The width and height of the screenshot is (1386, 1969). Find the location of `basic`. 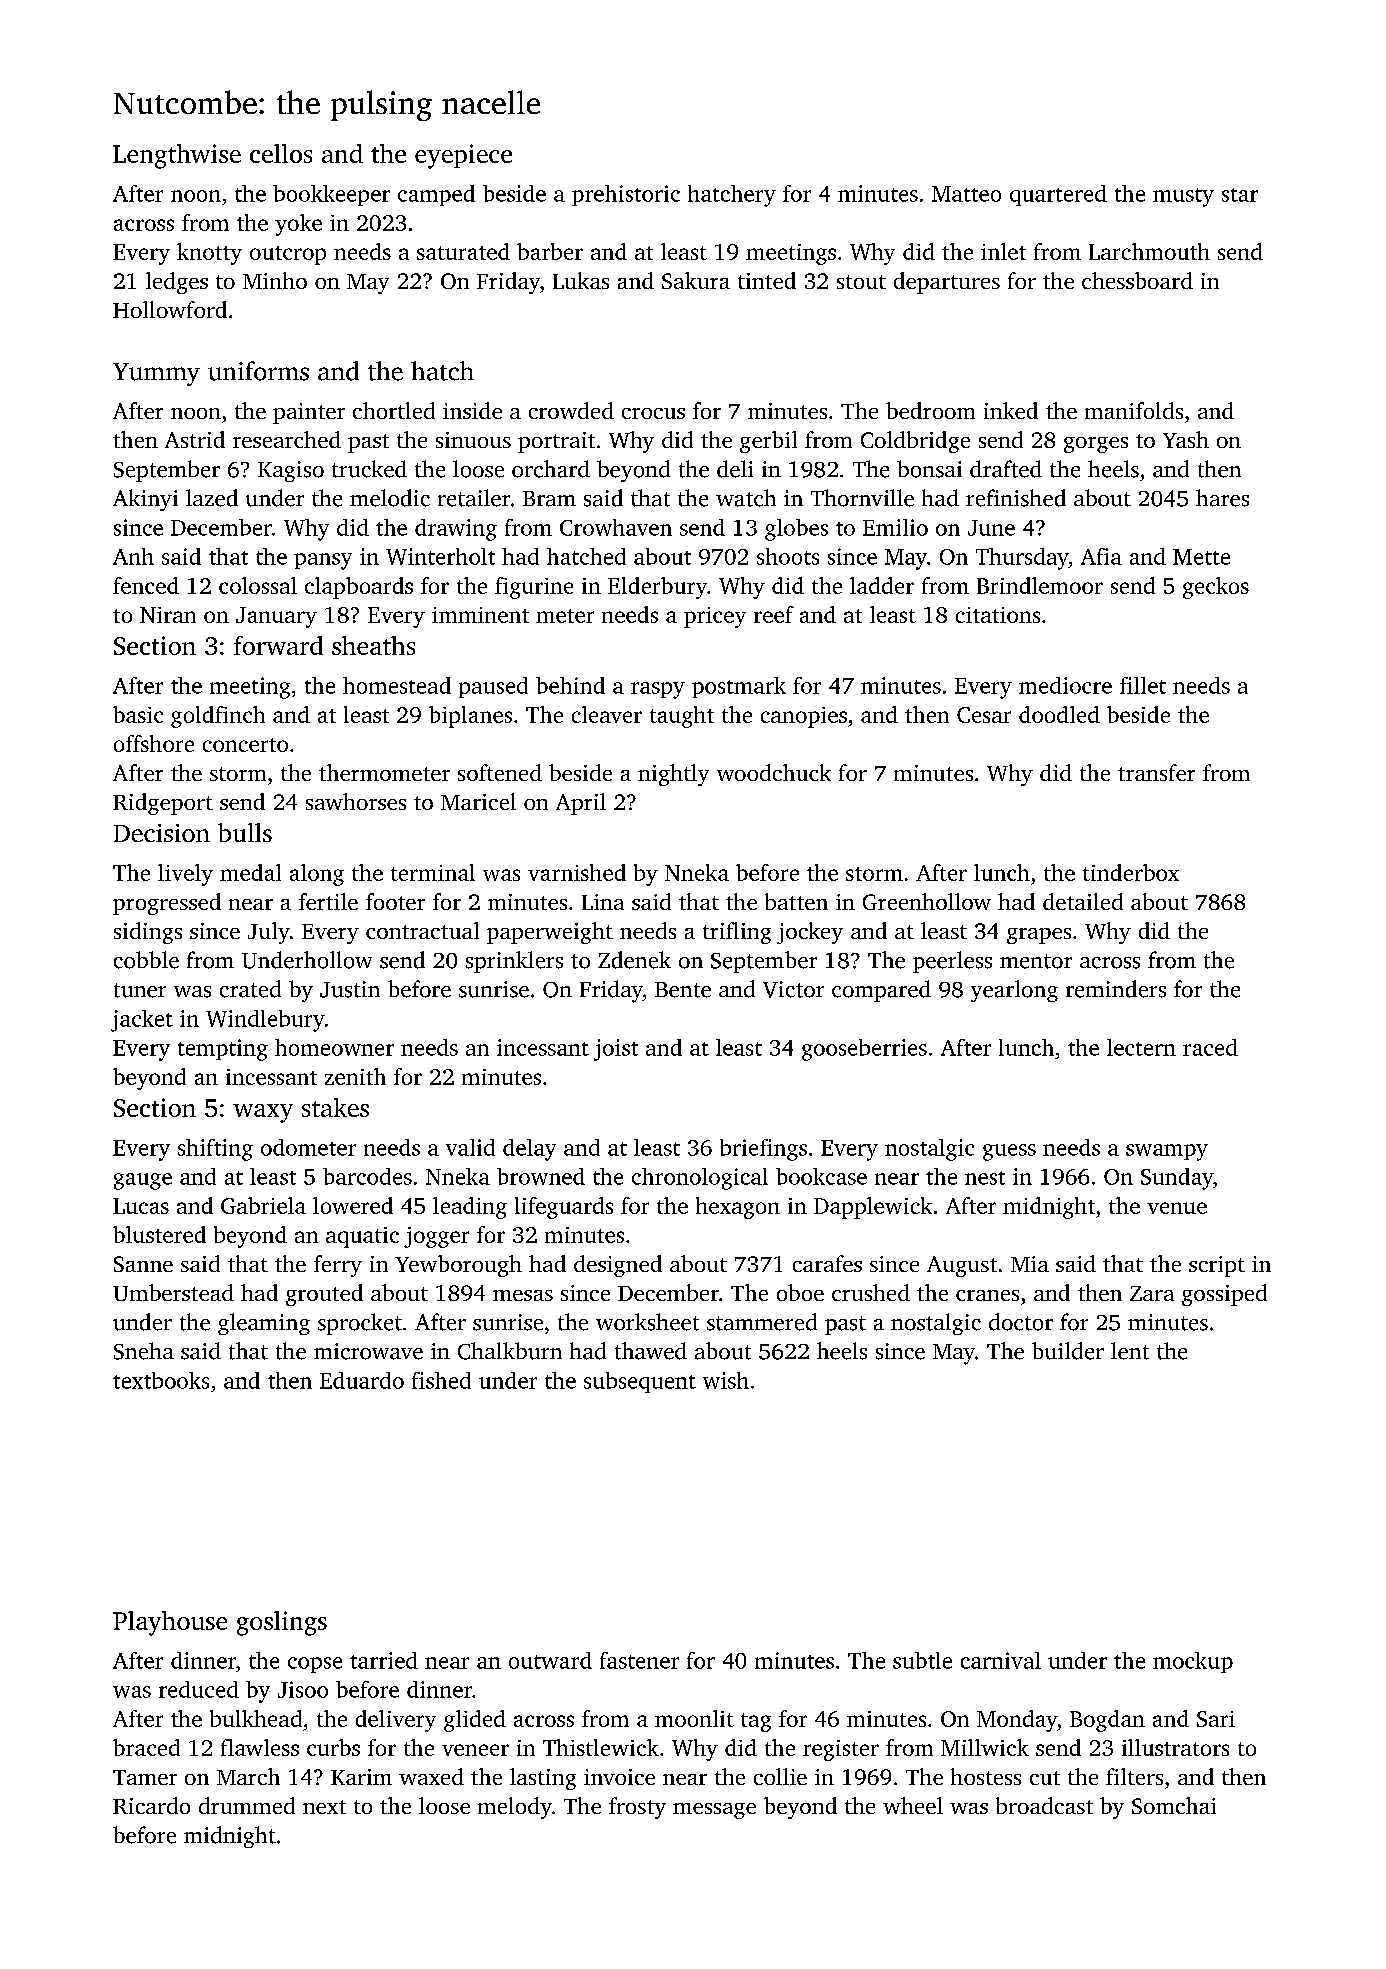

basic is located at coordinates (138, 714).
